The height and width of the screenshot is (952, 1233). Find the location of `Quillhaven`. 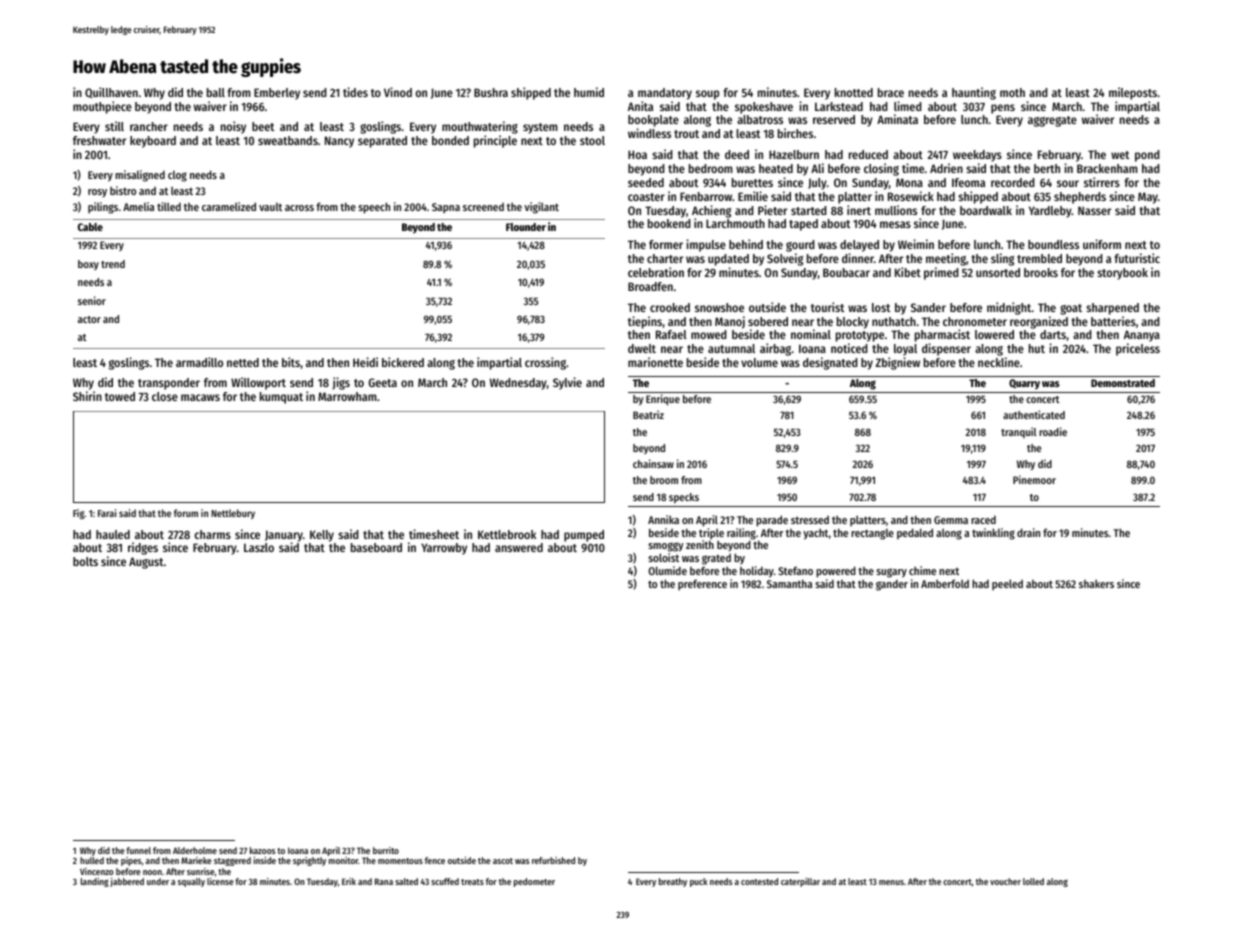

Quillhaven is located at coordinates (111, 92).
